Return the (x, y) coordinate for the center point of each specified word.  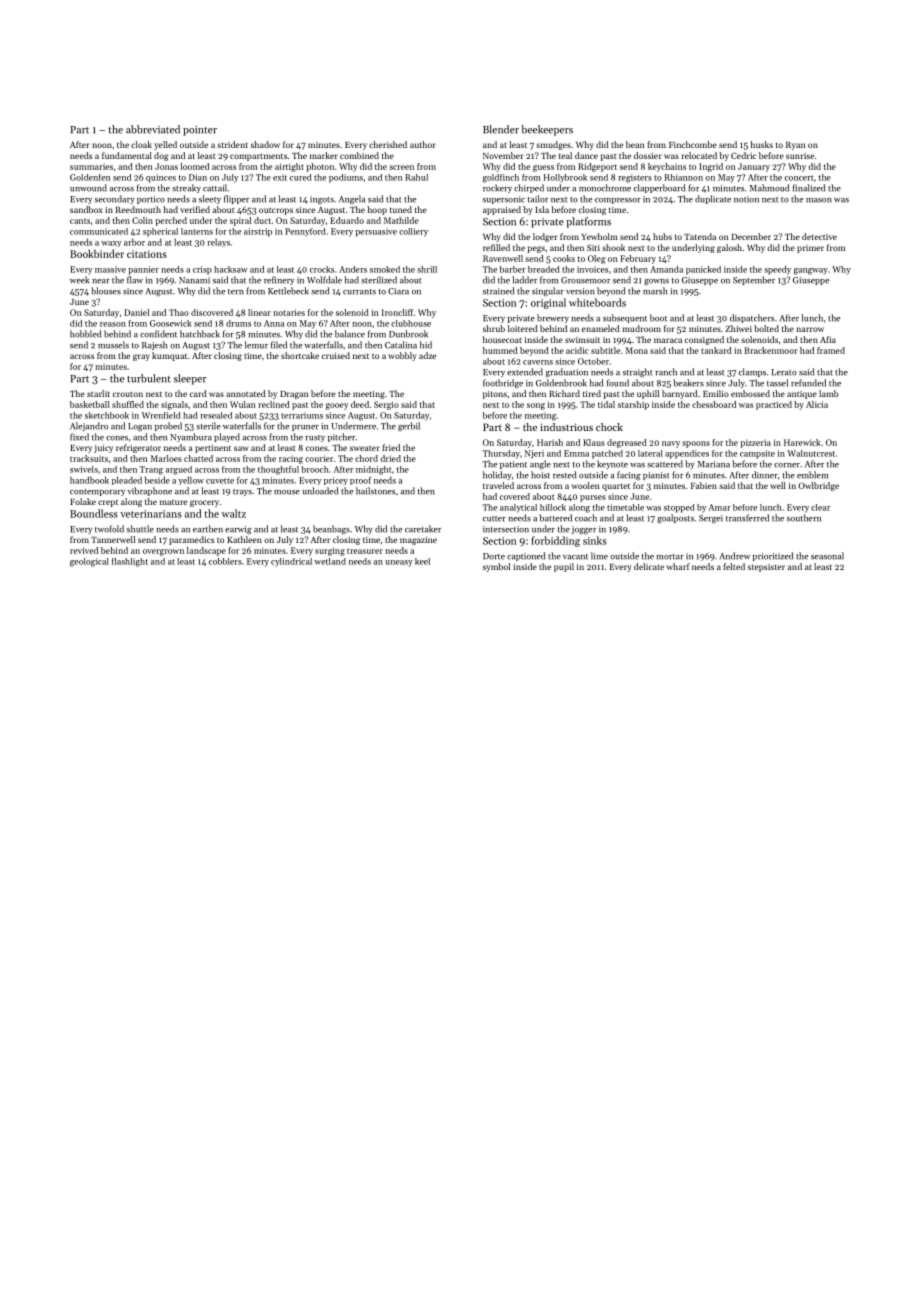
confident (158, 334)
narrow (810, 329)
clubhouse (411, 323)
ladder (524, 280)
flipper (236, 199)
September (754, 280)
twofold (109, 529)
